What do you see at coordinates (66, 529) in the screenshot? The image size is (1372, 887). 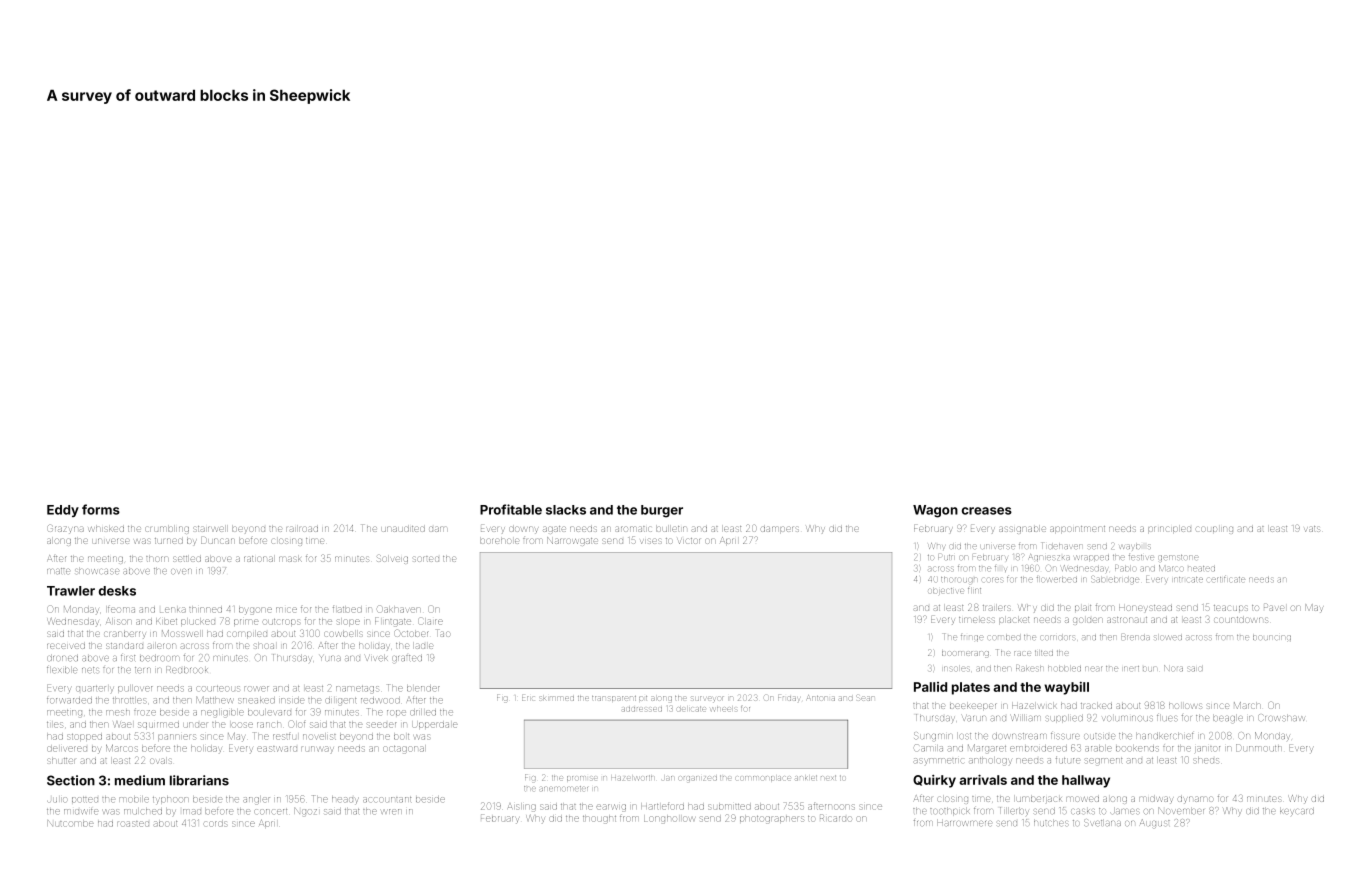 I see `Grazyna` at bounding box center [66, 529].
